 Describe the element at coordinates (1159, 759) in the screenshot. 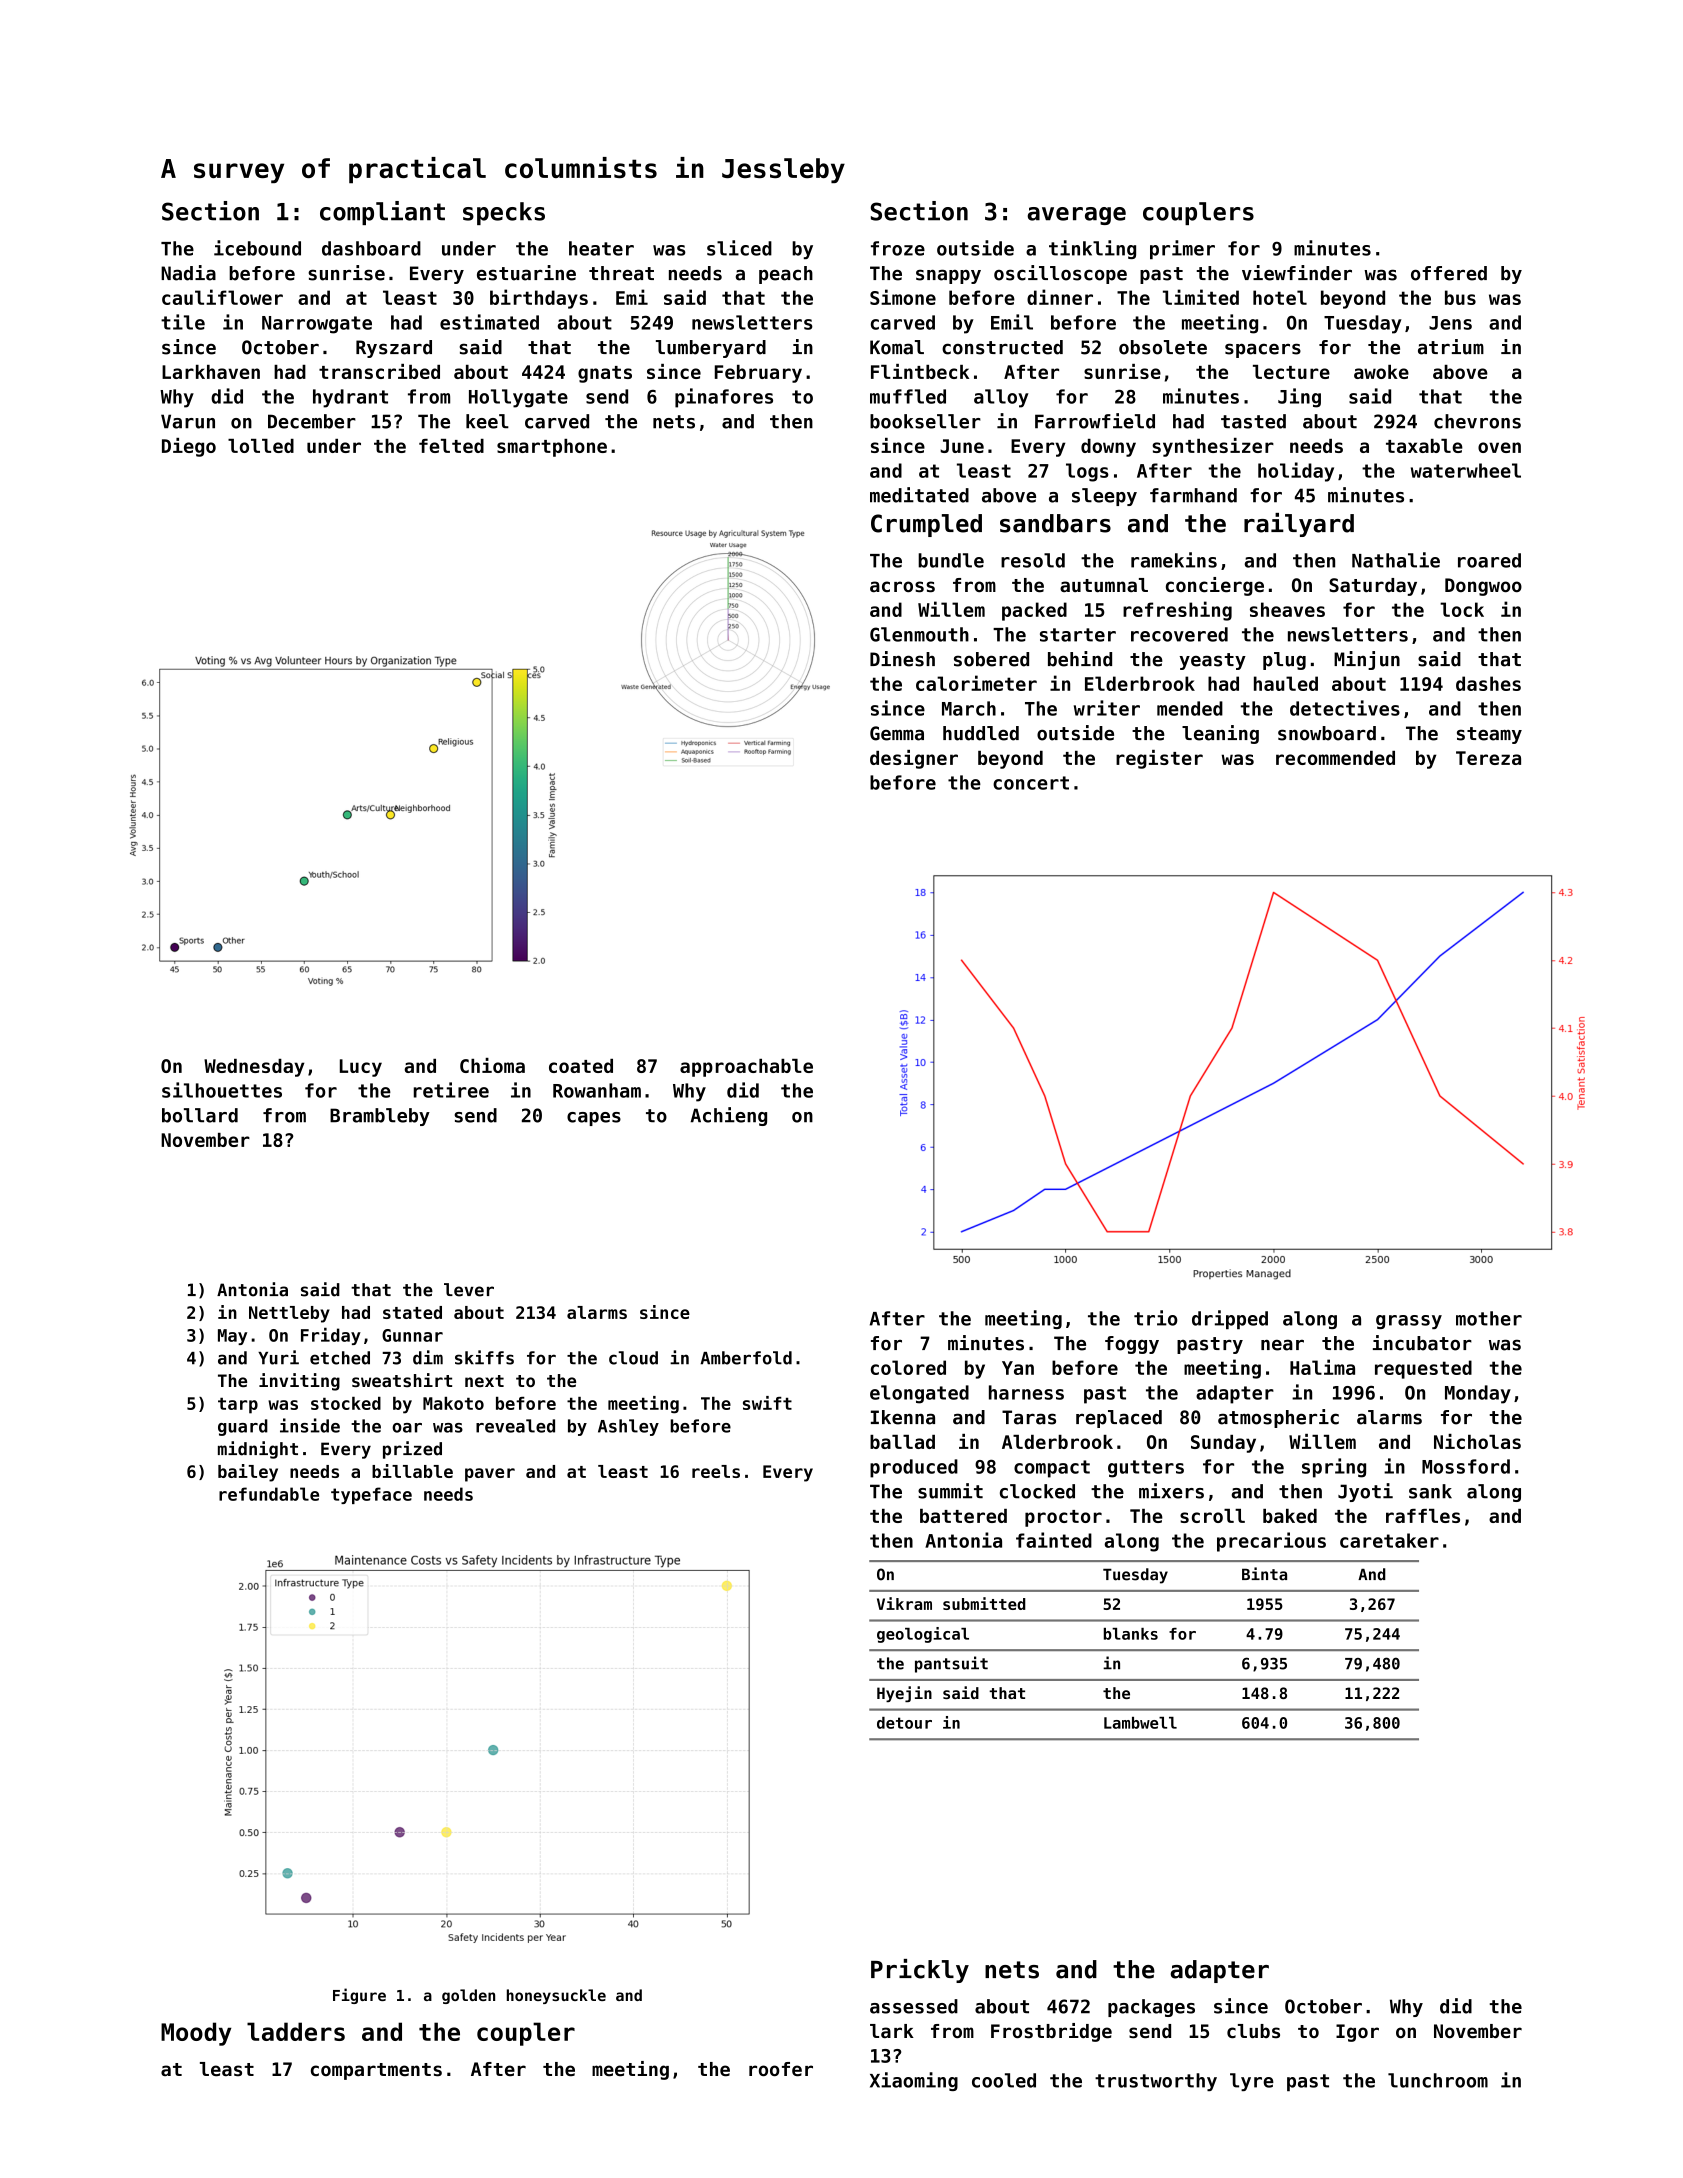

I see `register` at that location.
